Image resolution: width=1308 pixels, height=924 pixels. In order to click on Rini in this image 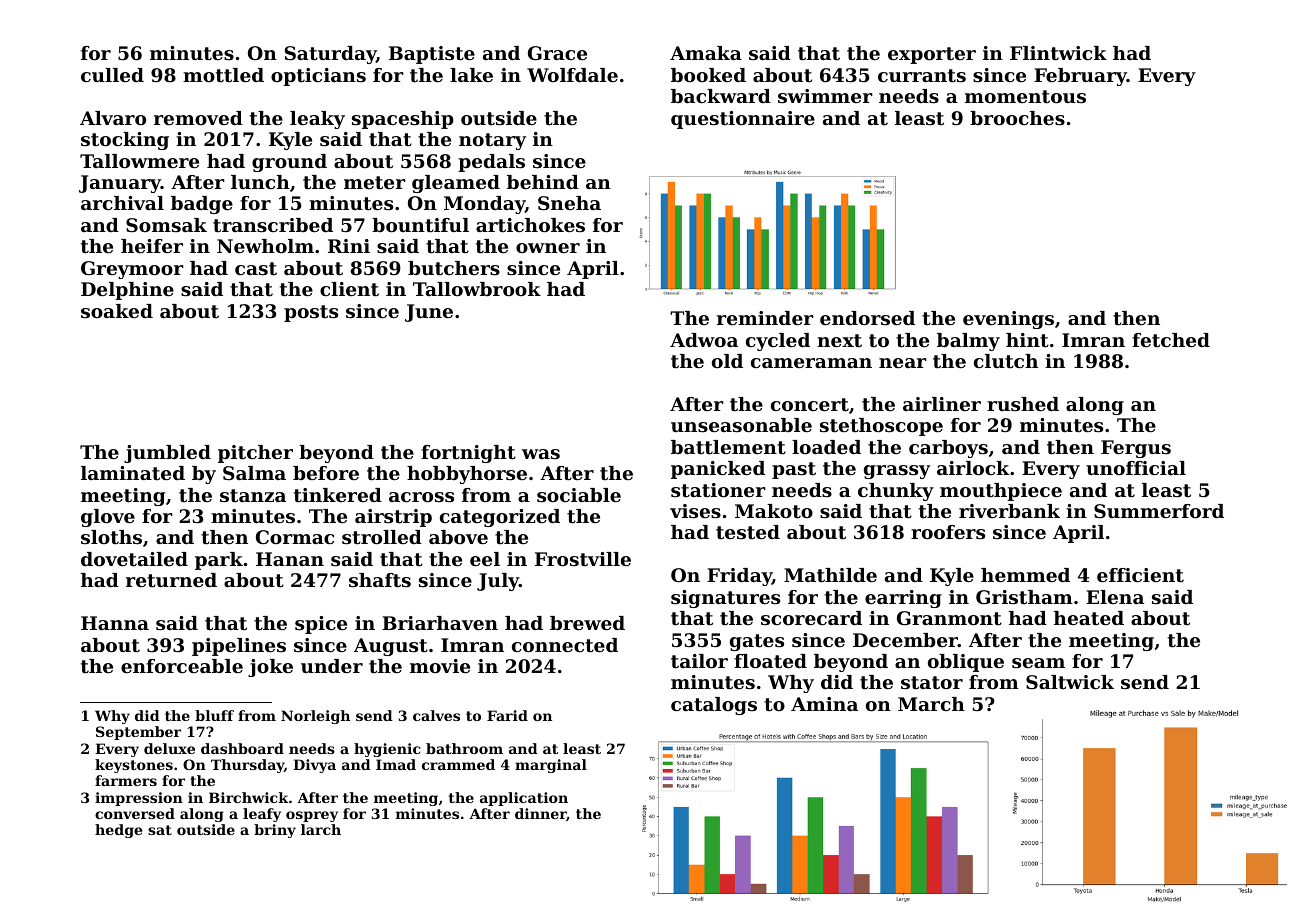, I will do `click(349, 246)`.
